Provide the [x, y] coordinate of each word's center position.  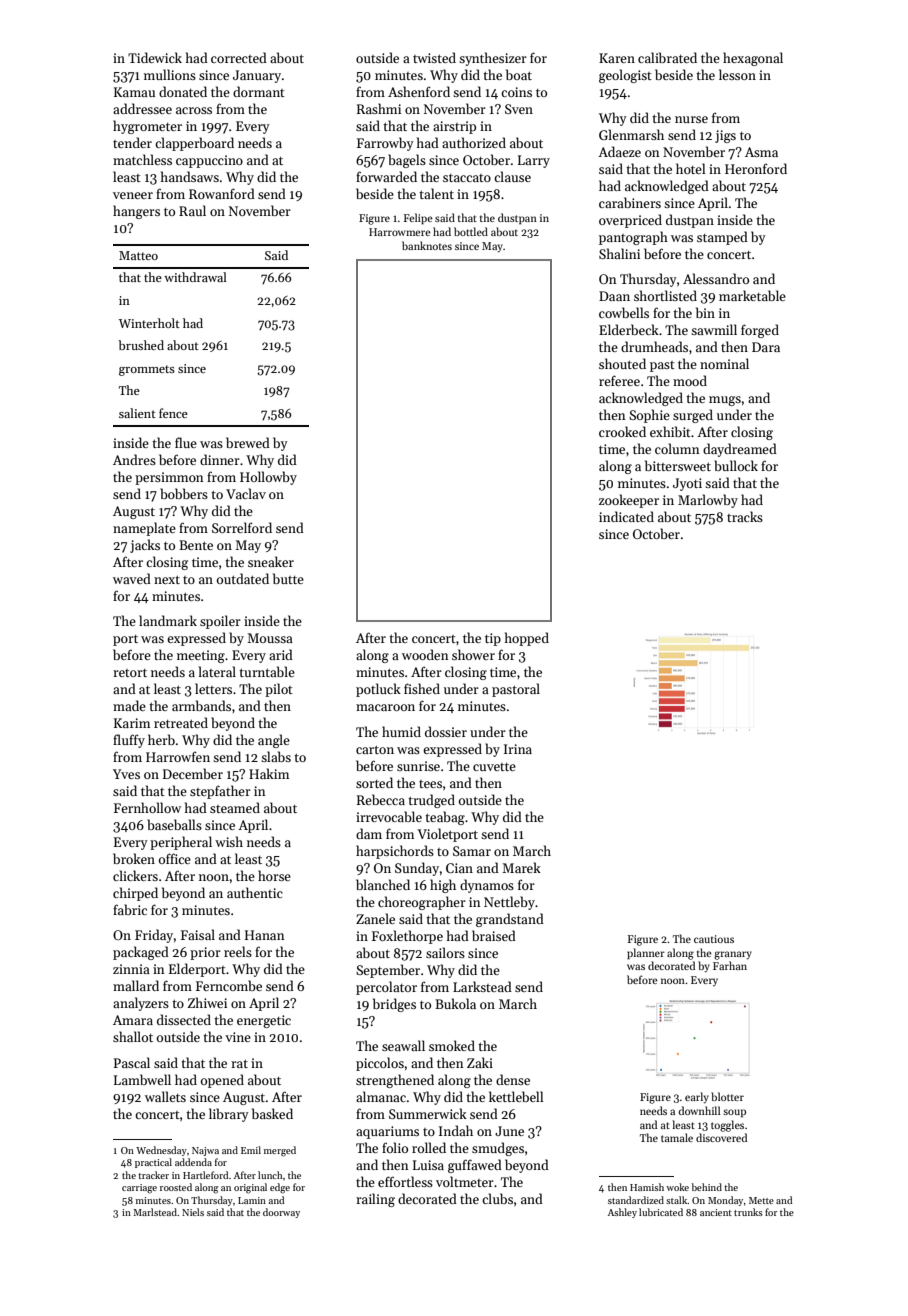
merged [280, 1151]
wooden [425, 654]
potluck [378, 690]
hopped [527, 639]
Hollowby [268, 478]
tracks [745, 516]
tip [493, 639]
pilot [279, 690]
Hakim [269, 773]
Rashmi [379, 108]
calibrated [667, 57]
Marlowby [708, 501]
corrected [239, 57]
